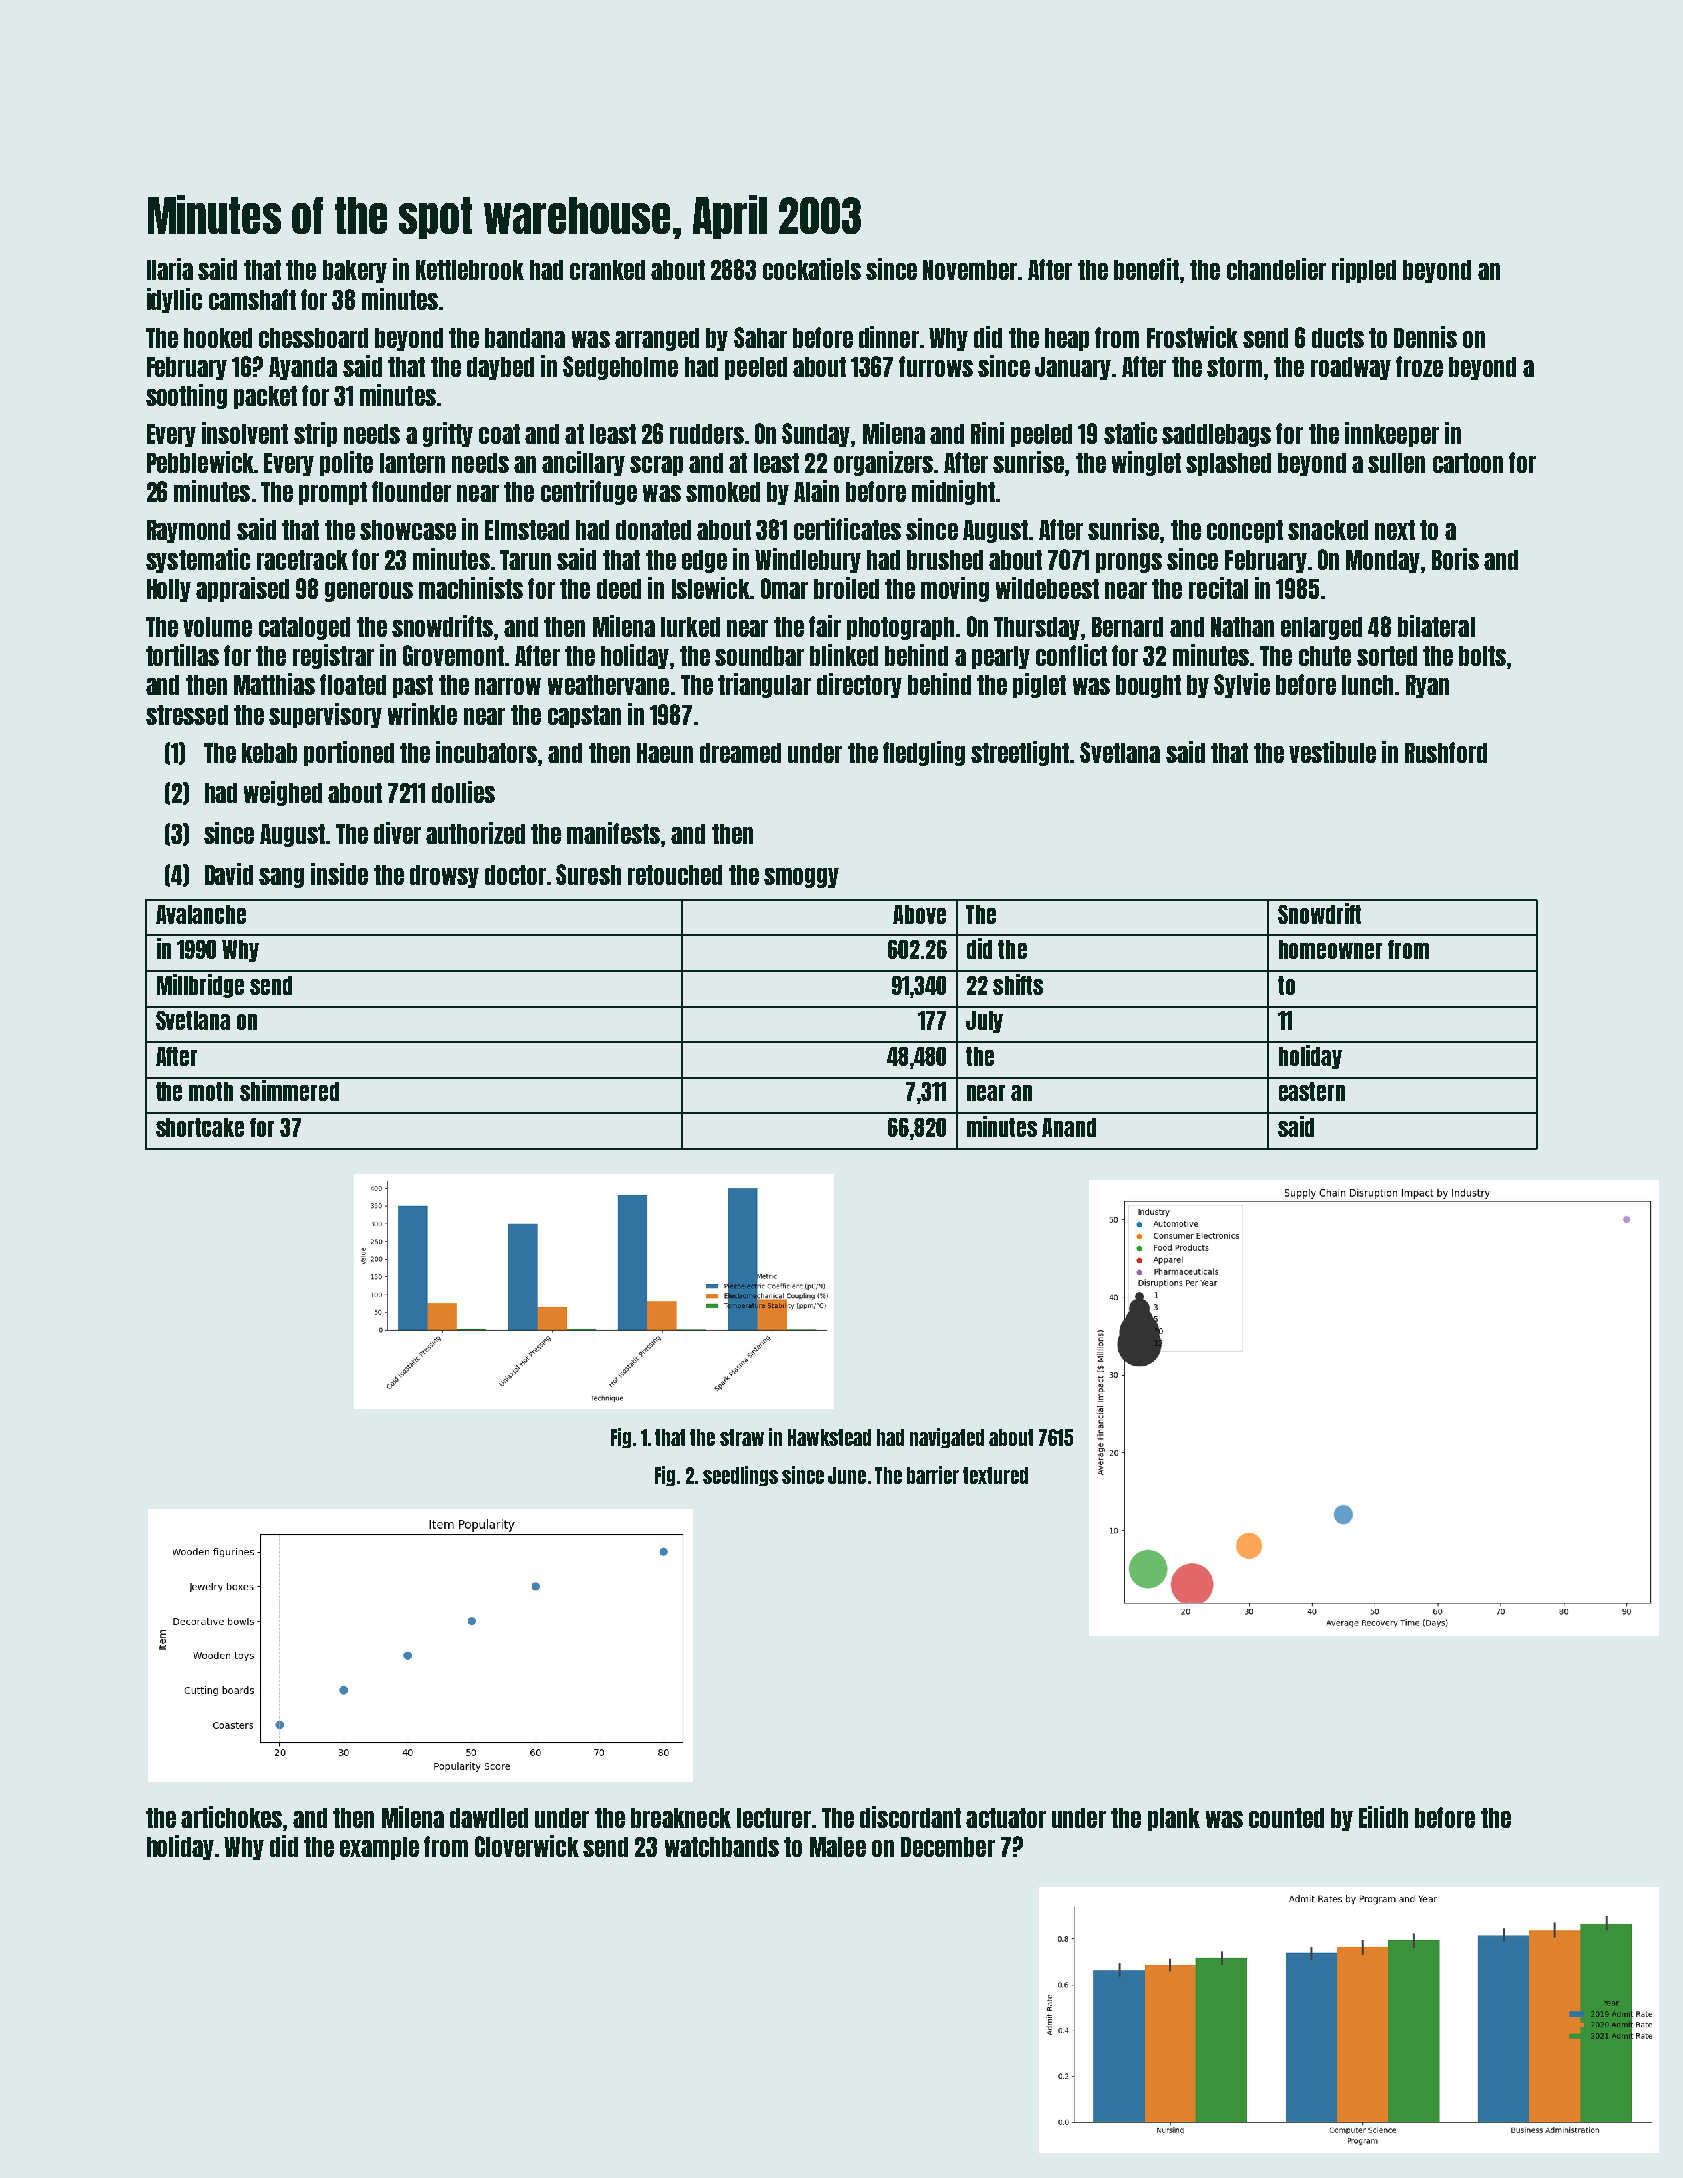  Describe the element at coordinates (829, 1437) in the image. I see `Hawkstead` at that location.
